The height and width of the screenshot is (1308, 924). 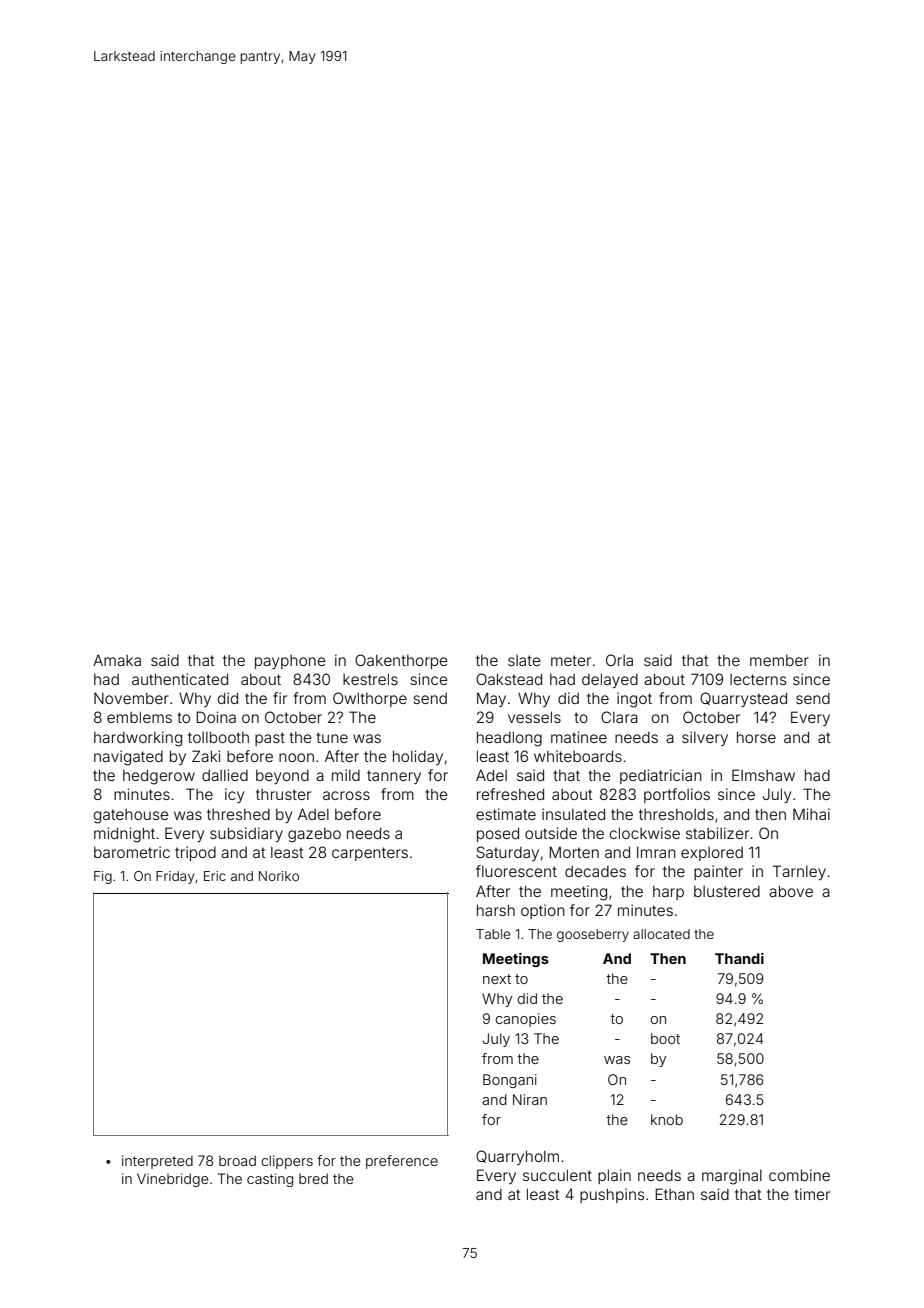 I want to click on gatehouse, so click(x=131, y=816).
